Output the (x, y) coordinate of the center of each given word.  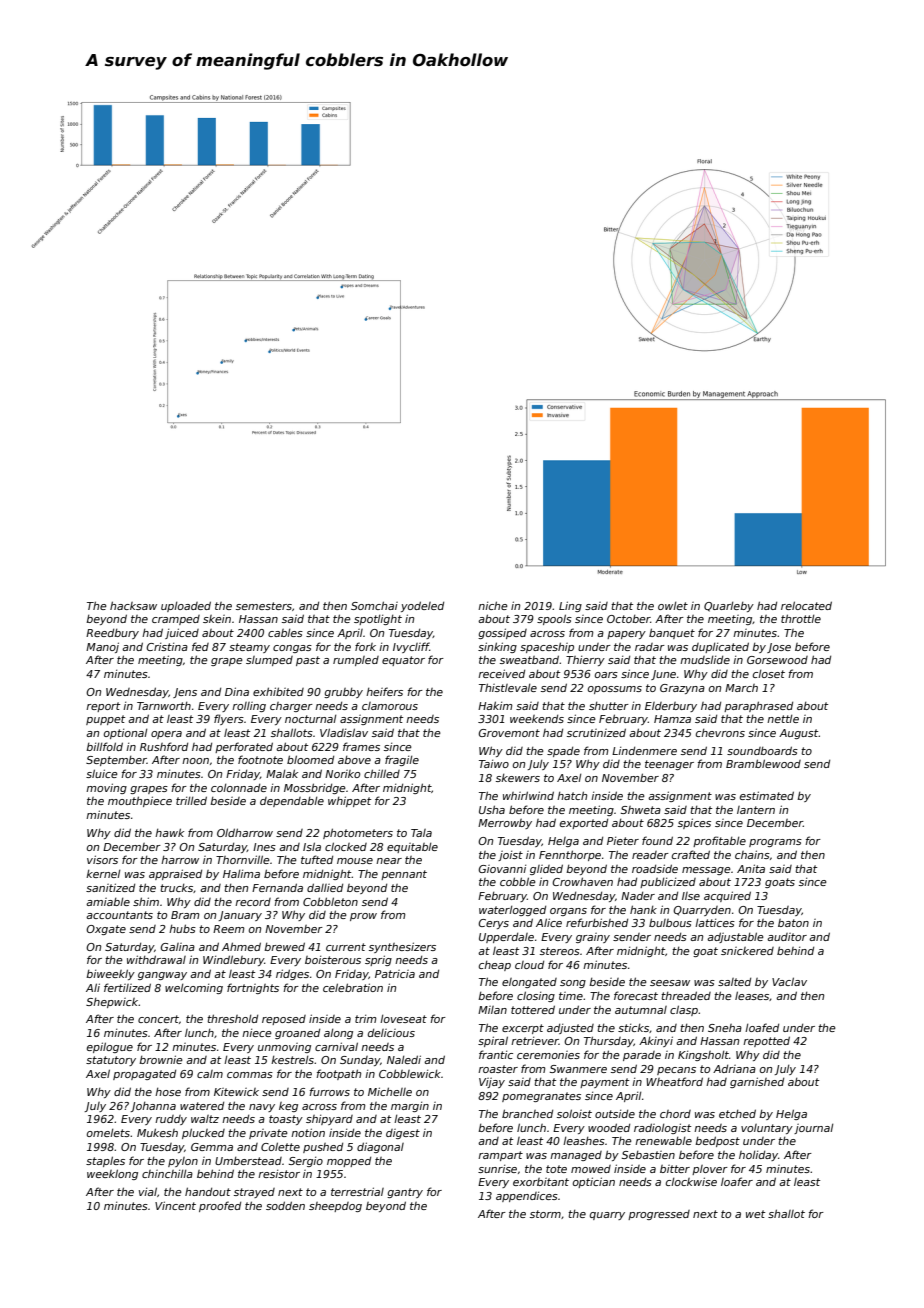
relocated (806, 605)
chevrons (720, 733)
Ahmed (241, 946)
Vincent (175, 1205)
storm (545, 1214)
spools (554, 619)
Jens (185, 693)
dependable (292, 802)
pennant (404, 875)
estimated (767, 795)
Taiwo (494, 764)
